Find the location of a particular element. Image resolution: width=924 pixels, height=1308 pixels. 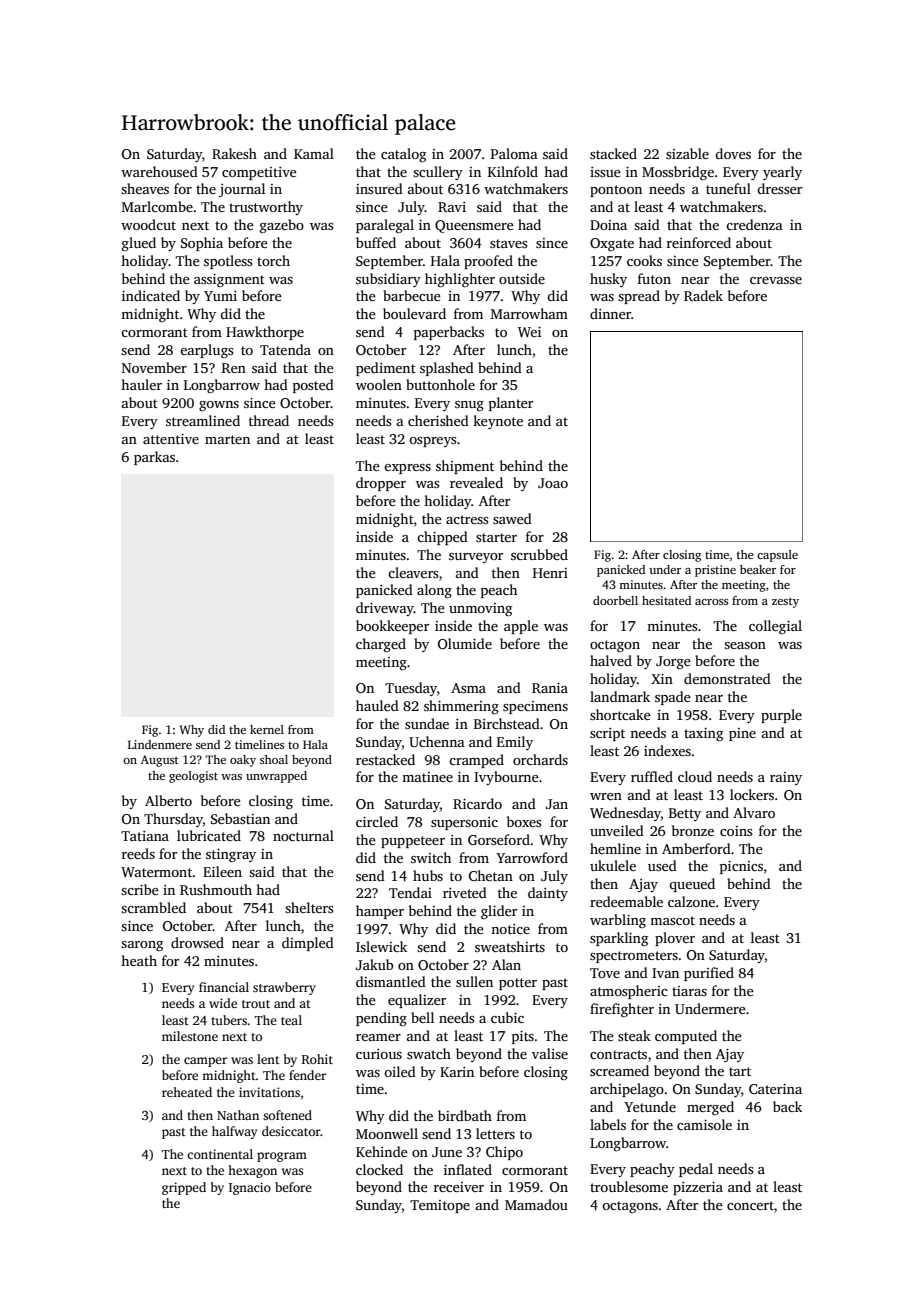

doves is located at coordinates (733, 153).
